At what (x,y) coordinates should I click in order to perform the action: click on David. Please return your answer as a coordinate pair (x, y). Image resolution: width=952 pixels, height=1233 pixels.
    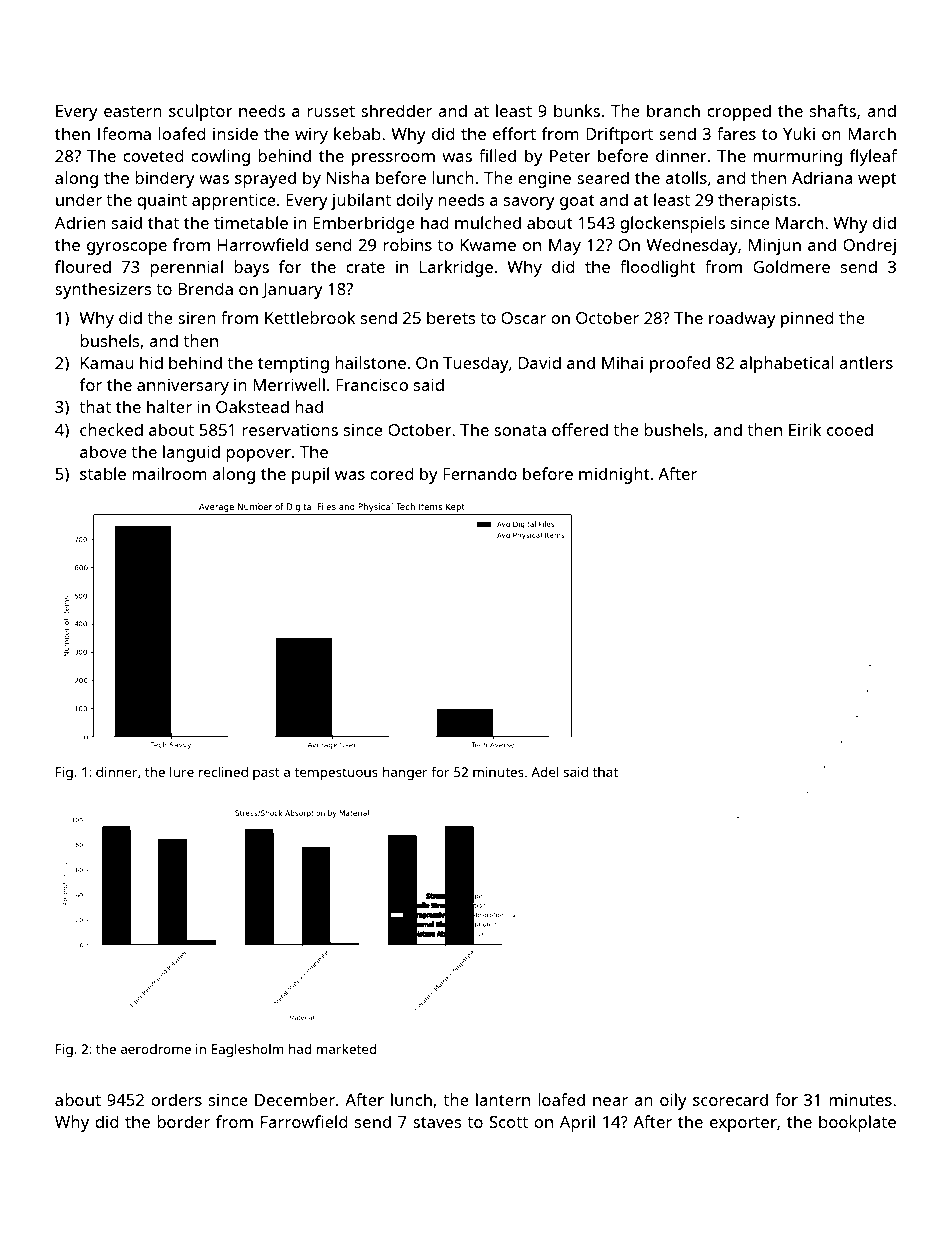
    Looking at the image, I should click on (540, 362).
